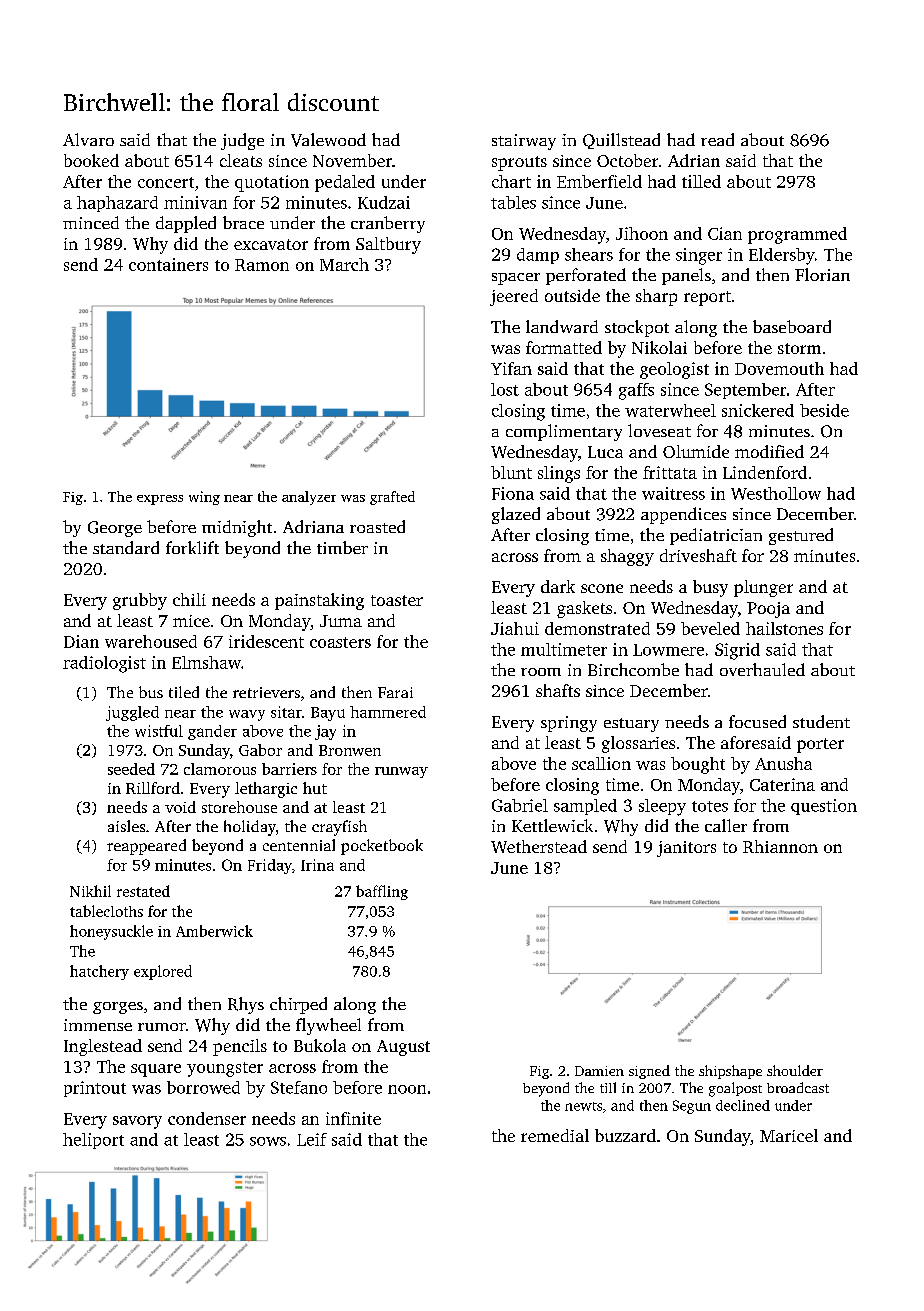  I want to click on remedial, so click(555, 1135).
